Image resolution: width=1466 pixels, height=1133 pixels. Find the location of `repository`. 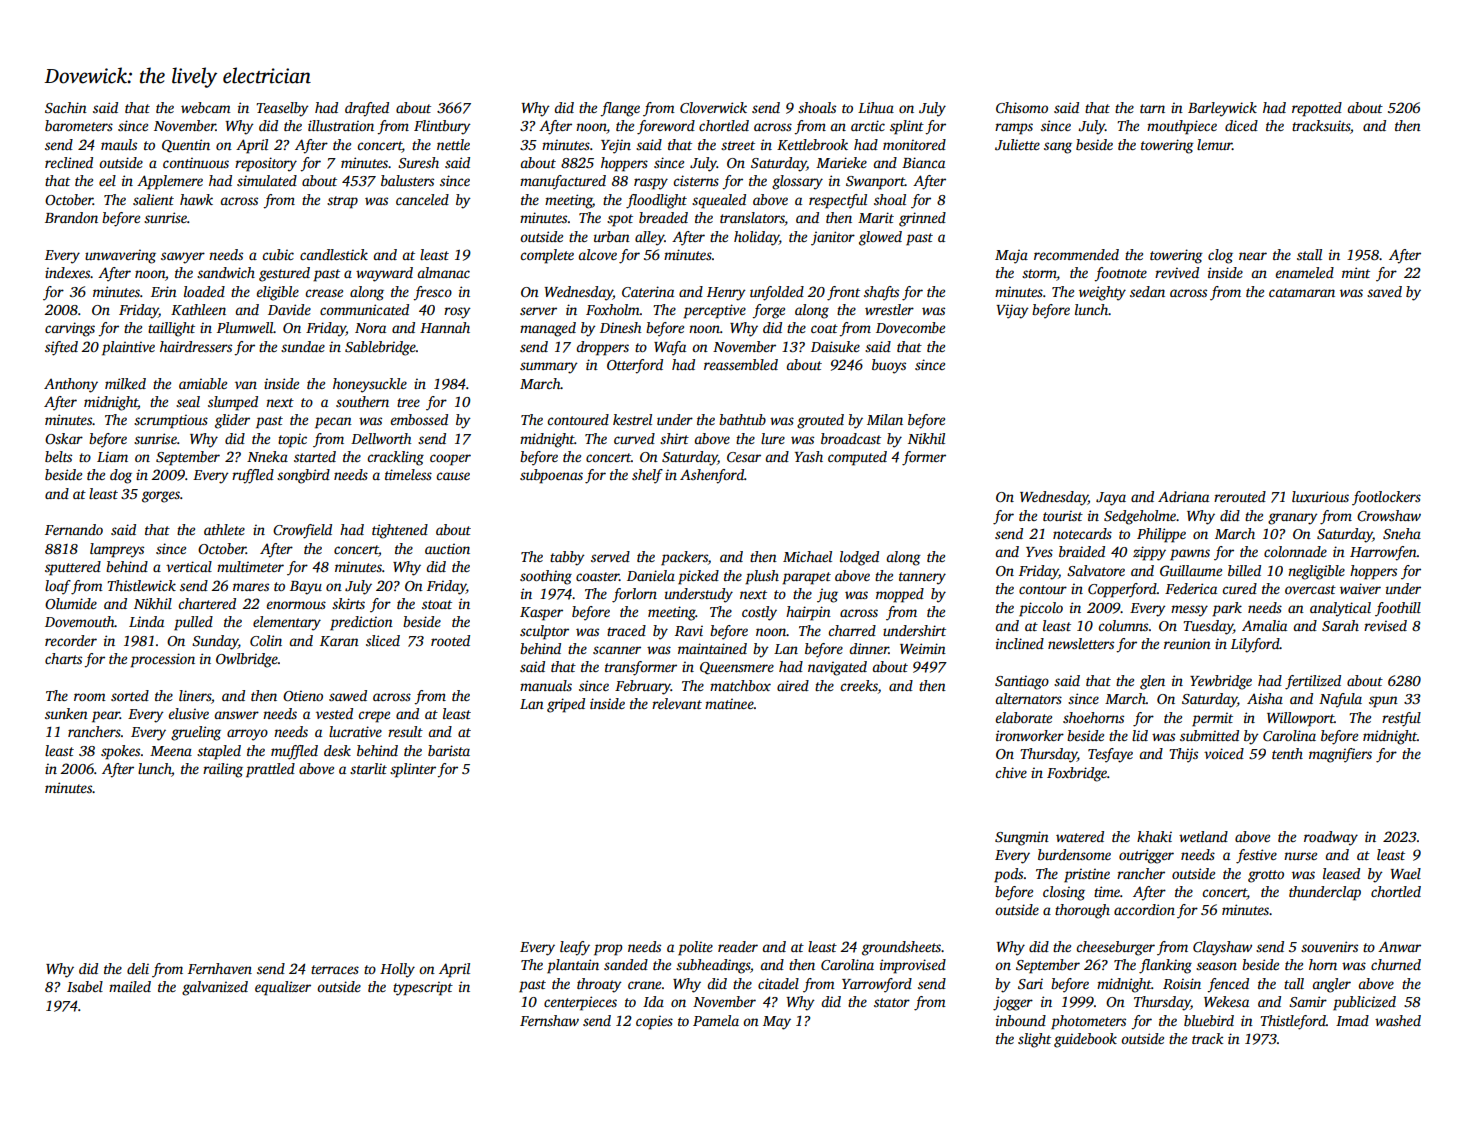

repository is located at coordinates (266, 164).
